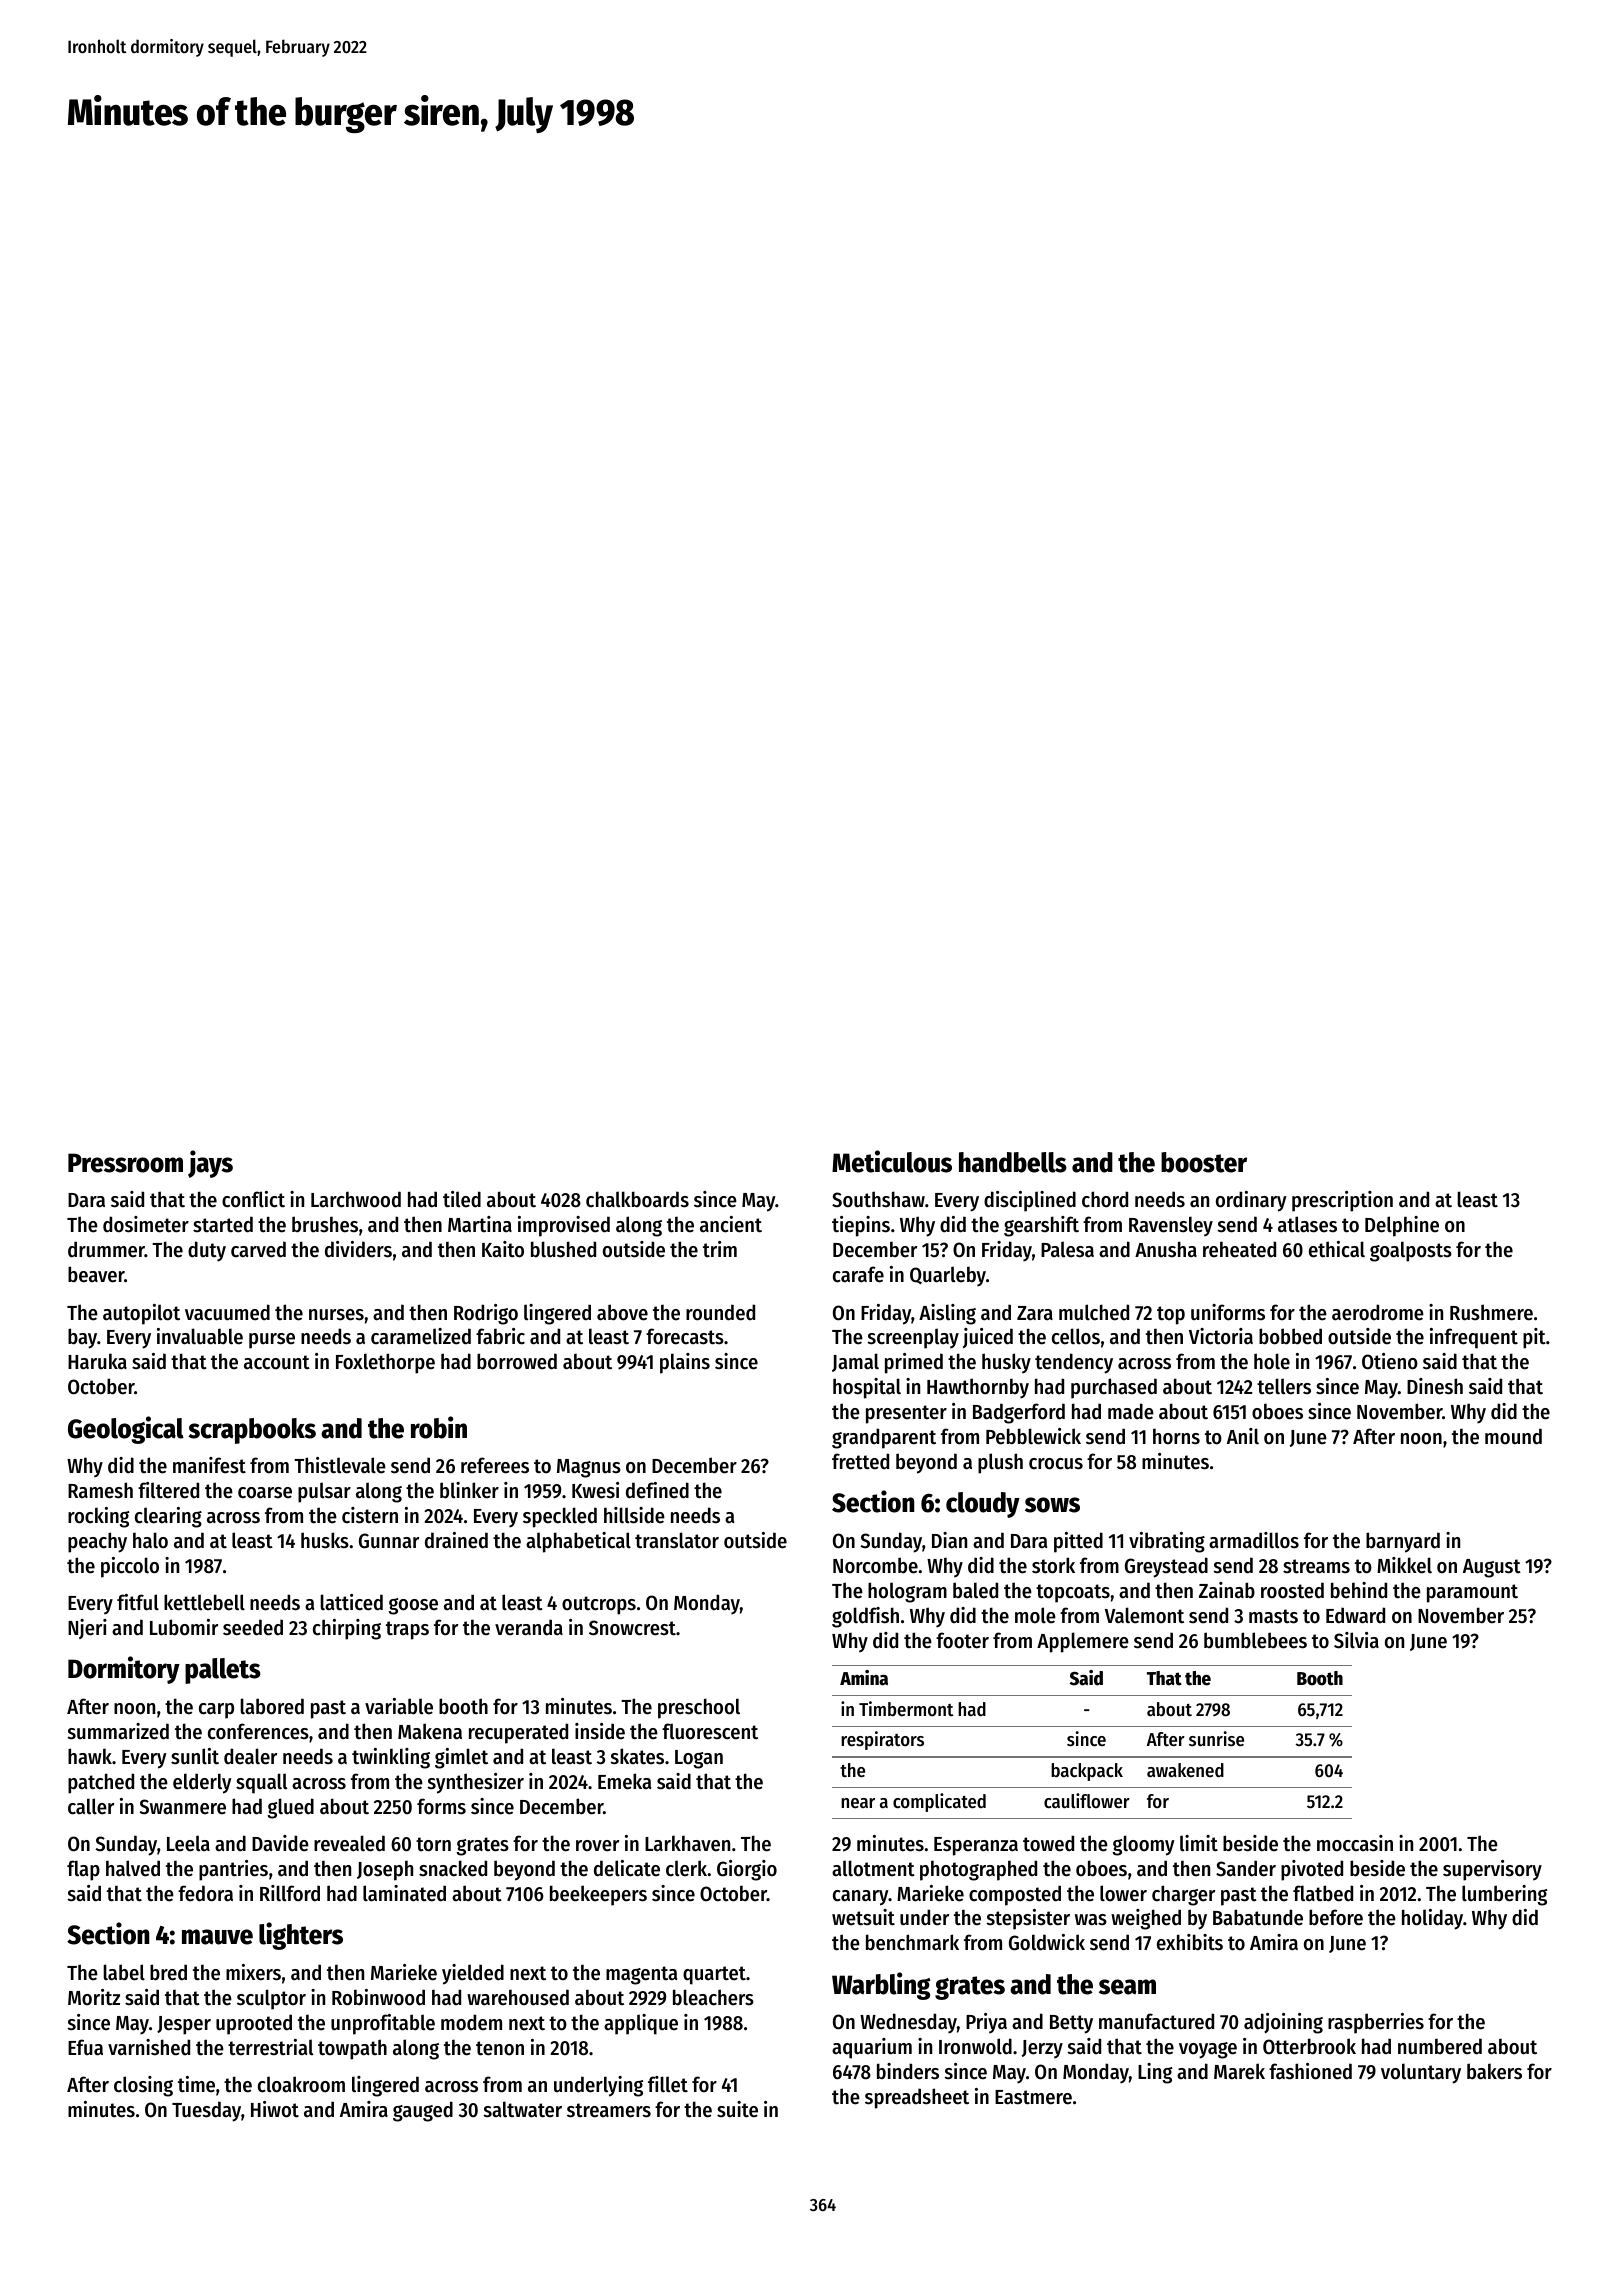 Image resolution: width=1620 pixels, height=2292 pixels. Describe the element at coordinates (500, 2048) in the screenshot. I see `tenon` at that location.
